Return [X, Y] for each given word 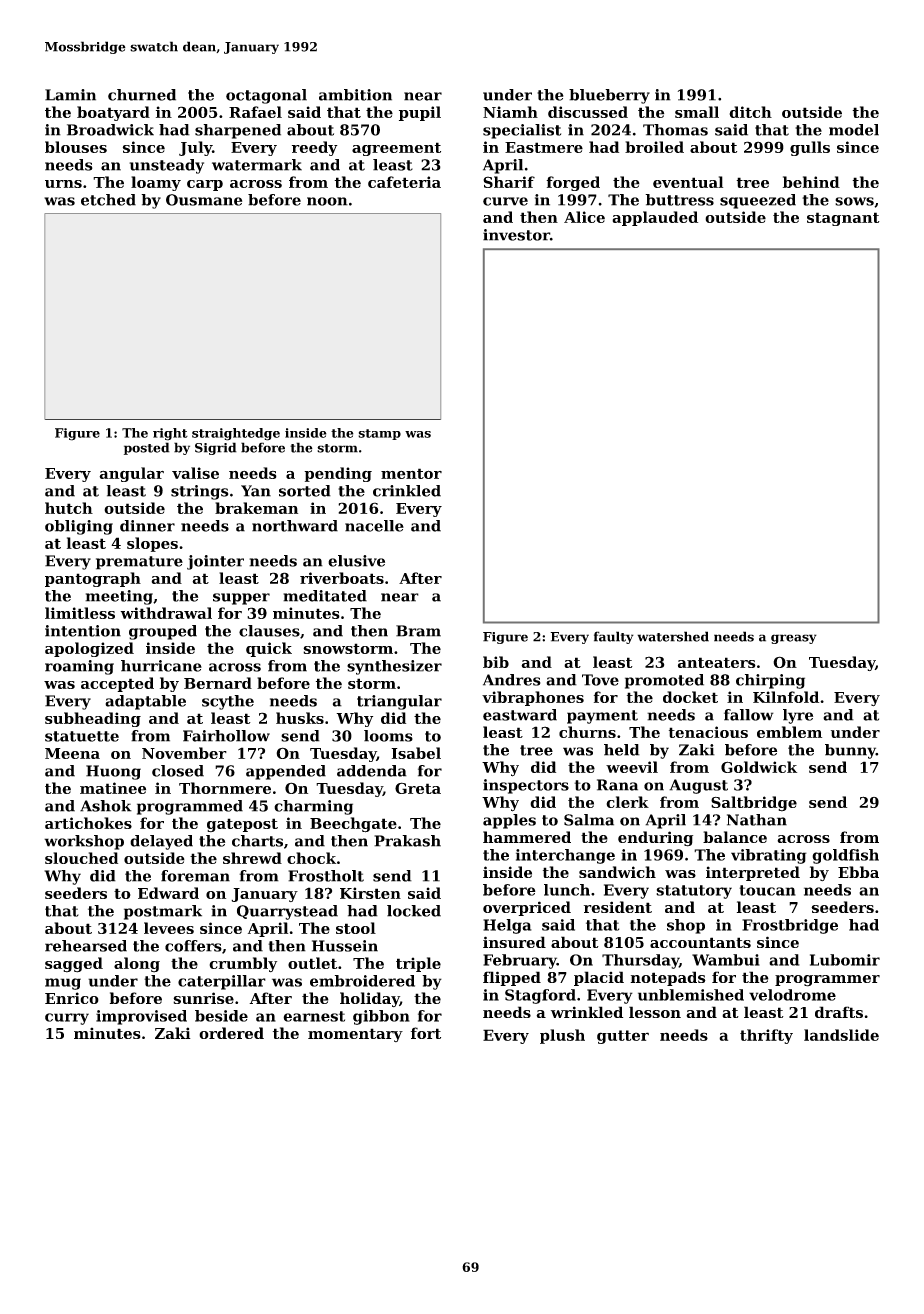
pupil [420, 113]
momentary [355, 1035]
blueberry [609, 96]
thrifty [766, 1036]
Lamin [70, 95]
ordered [231, 1033]
